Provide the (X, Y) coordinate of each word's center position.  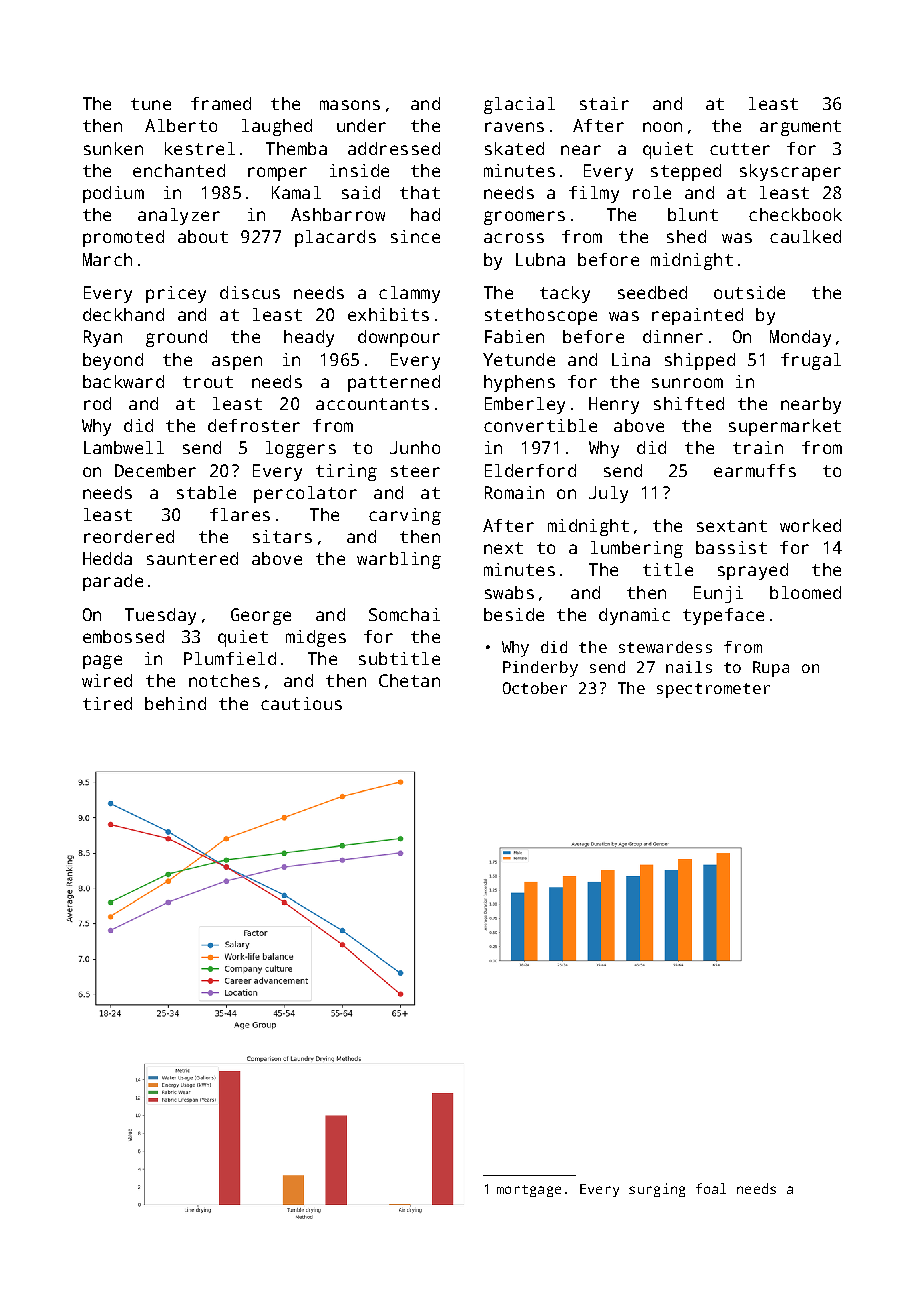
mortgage (529, 1191)
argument (800, 128)
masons (350, 105)
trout (208, 382)
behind (175, 703)
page (102, 662)
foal (711, 1188)
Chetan (409, 680)
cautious (301, 703)
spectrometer (713, 690)
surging (657, 1190)
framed (221, 103)
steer (415, 471)
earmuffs (755, 470)
